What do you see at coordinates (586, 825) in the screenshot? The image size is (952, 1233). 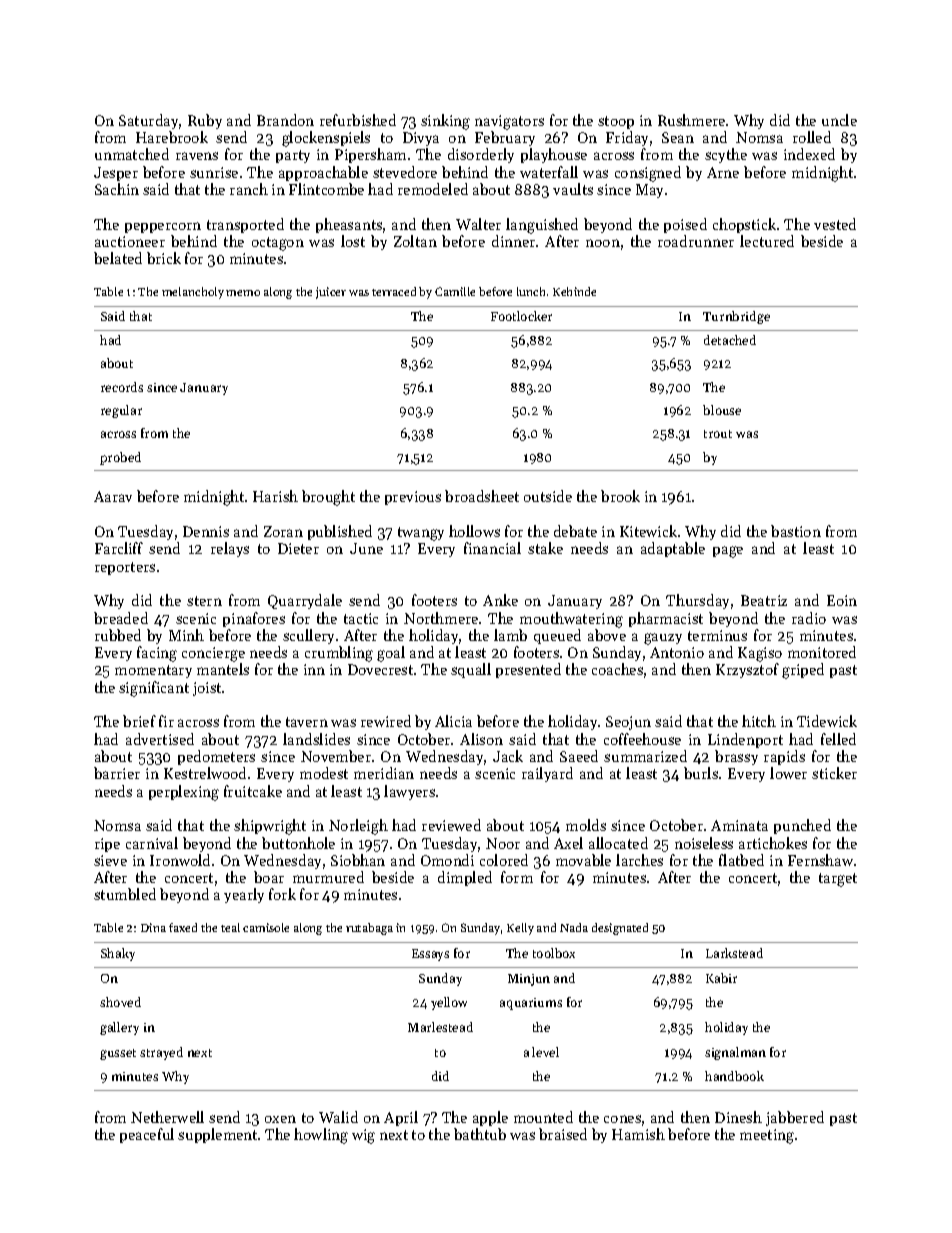 I see `molds` at bounding box center [586, 825].
